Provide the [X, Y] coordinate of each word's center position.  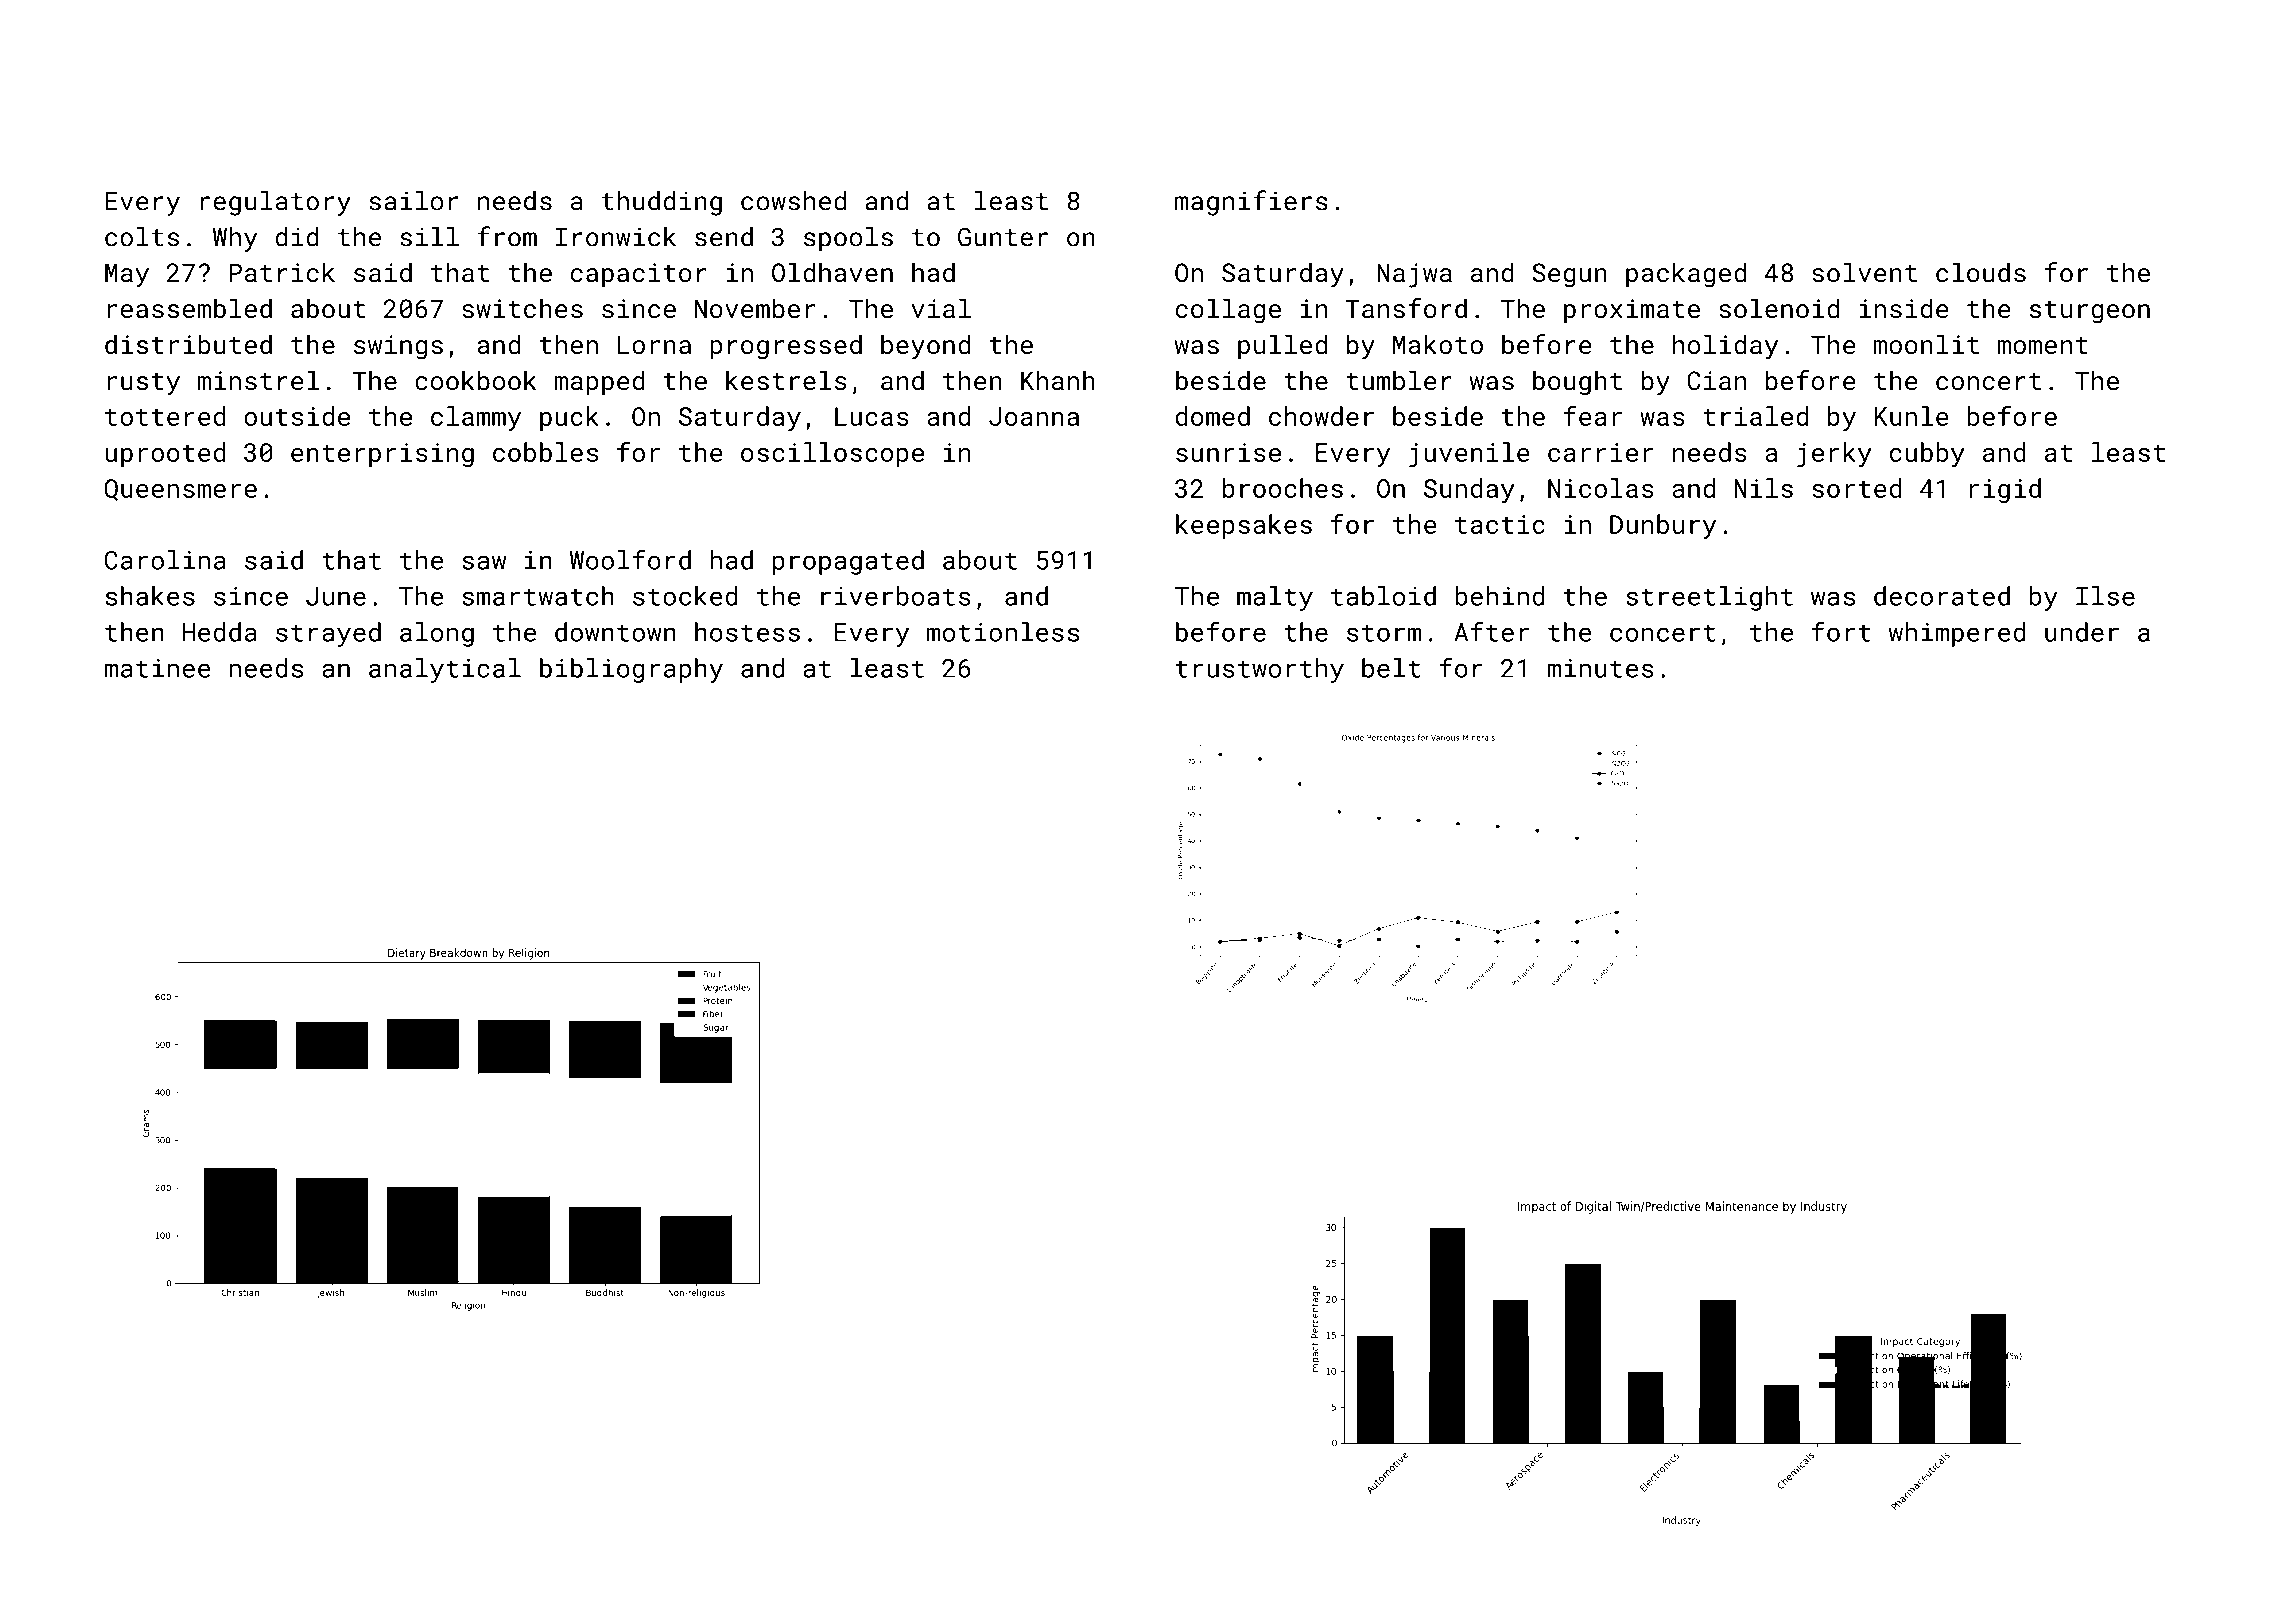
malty [1275, 598]
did [297, 237]
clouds [1981, 272]
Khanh [1058, 380]
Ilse [2105, 596]
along [437, 634]
